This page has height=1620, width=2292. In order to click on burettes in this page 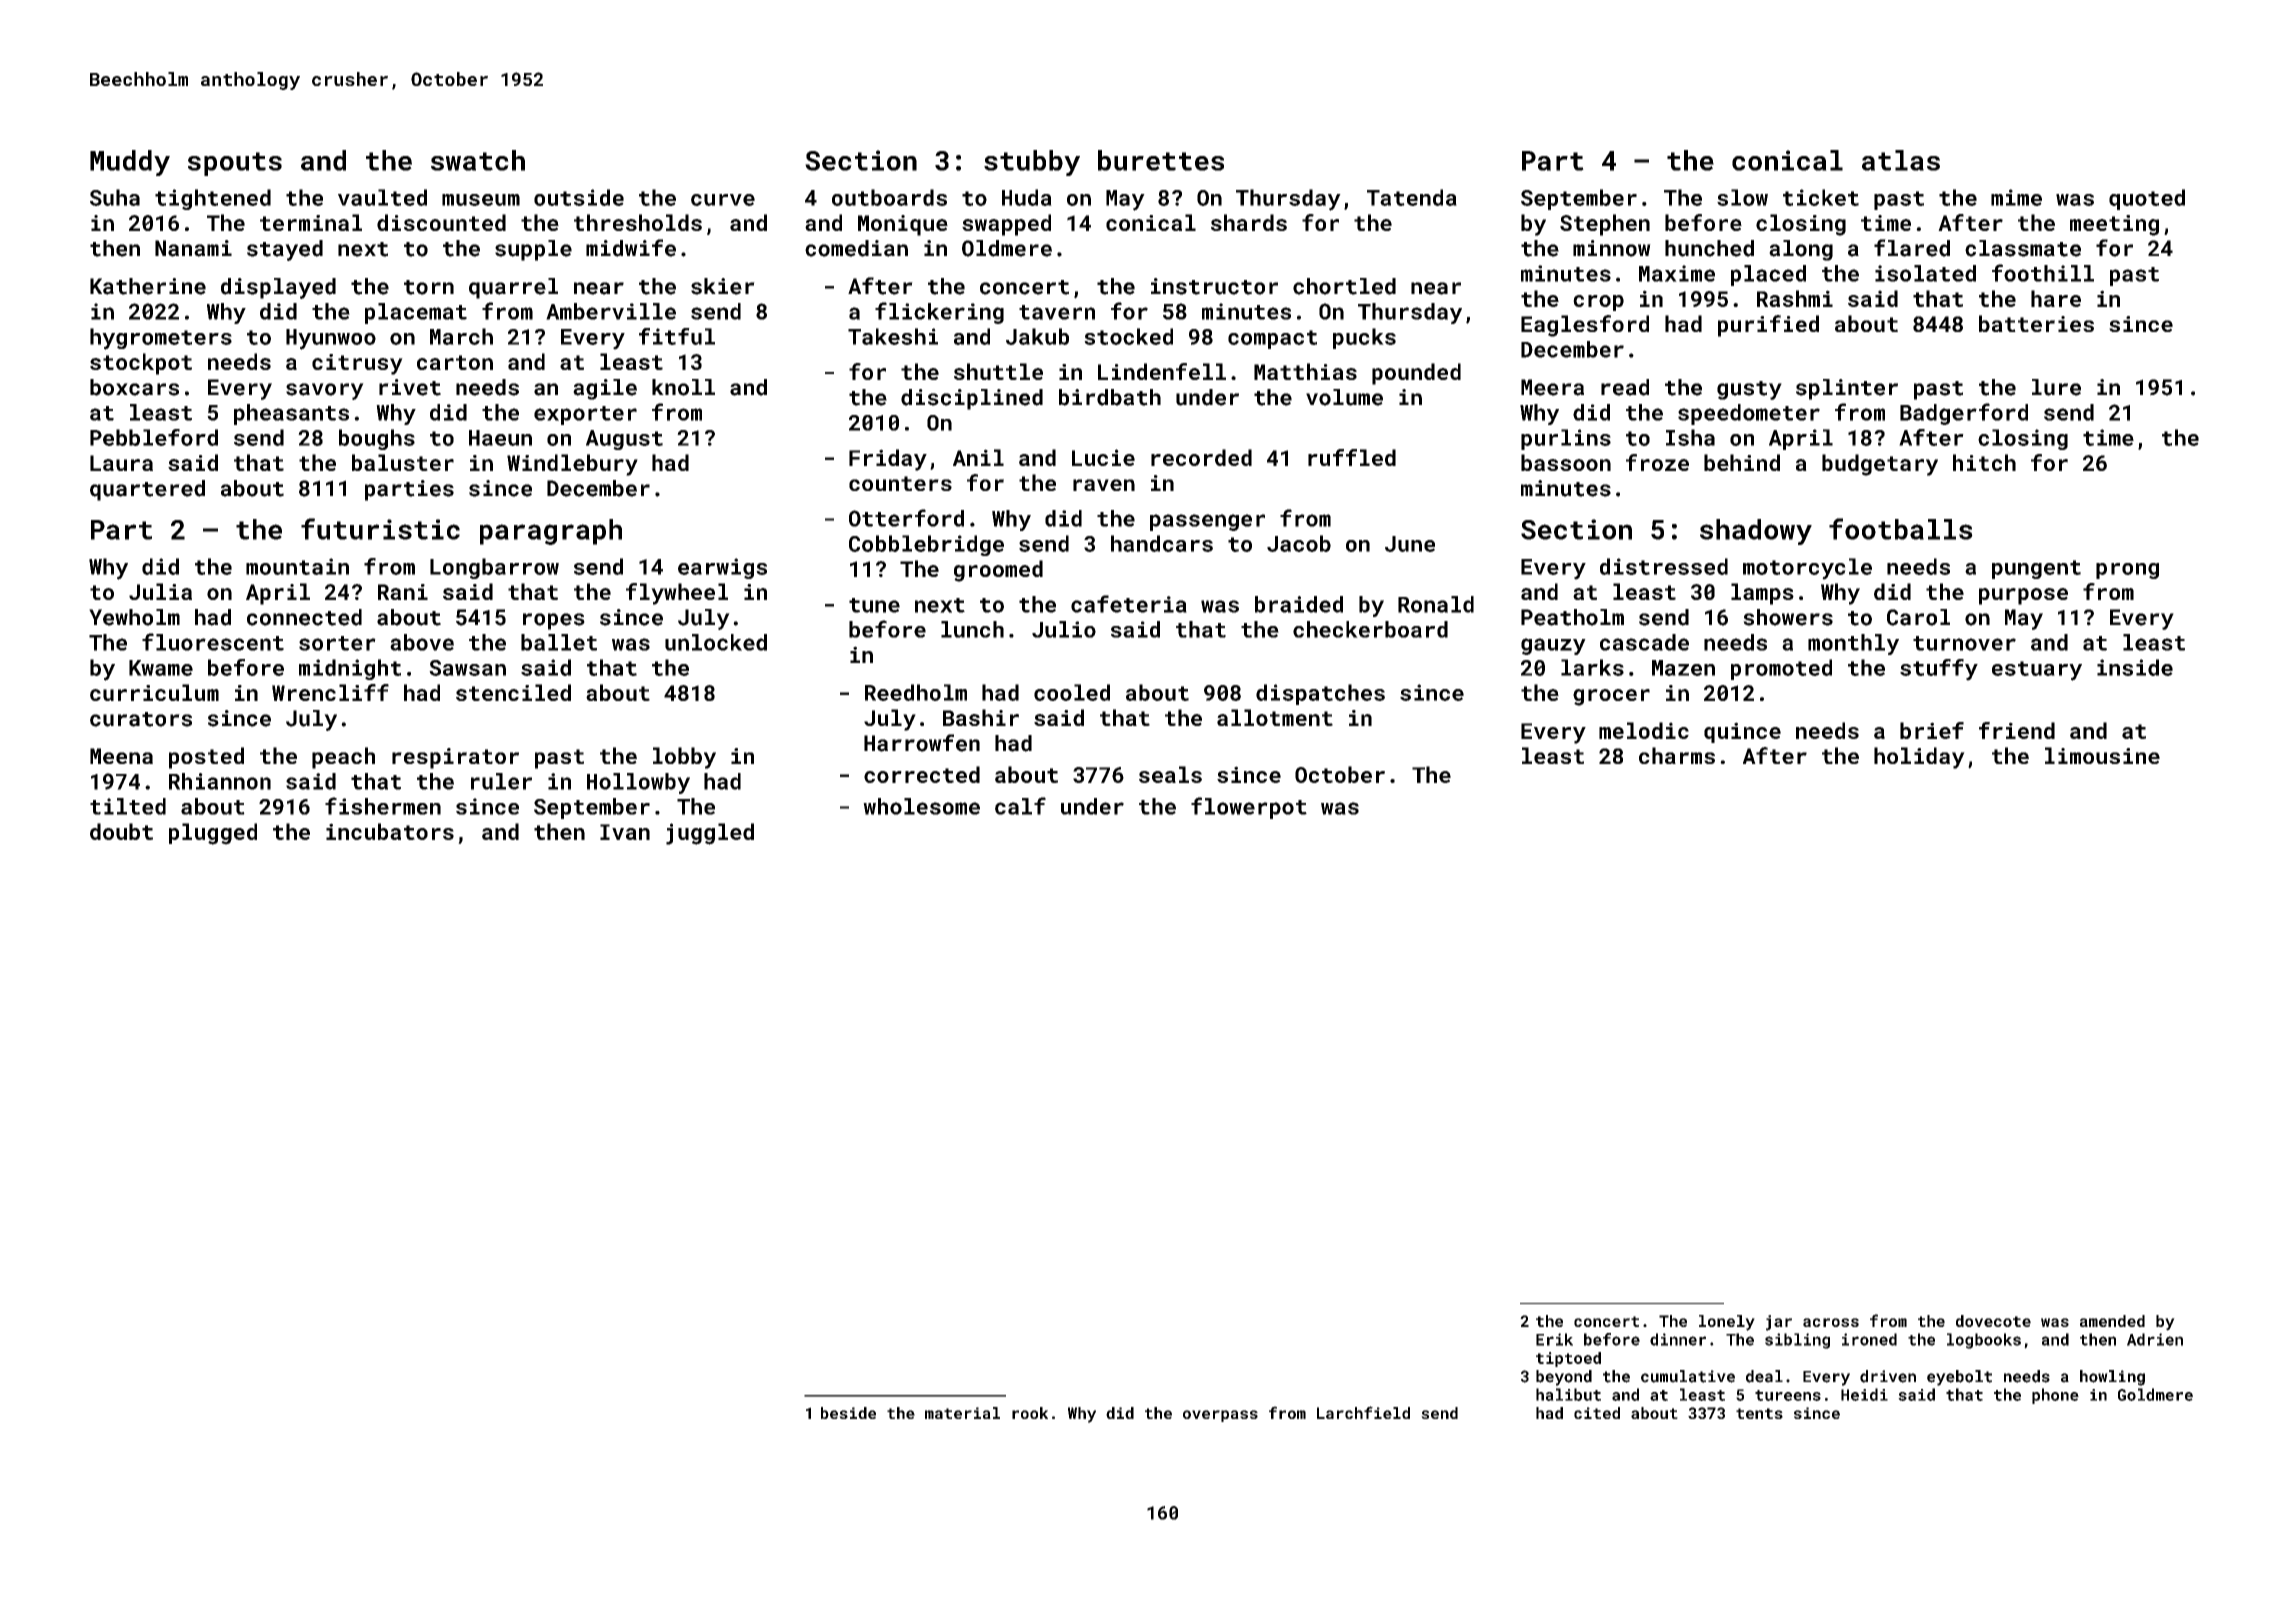, I will do `click(1161, 160)`.
